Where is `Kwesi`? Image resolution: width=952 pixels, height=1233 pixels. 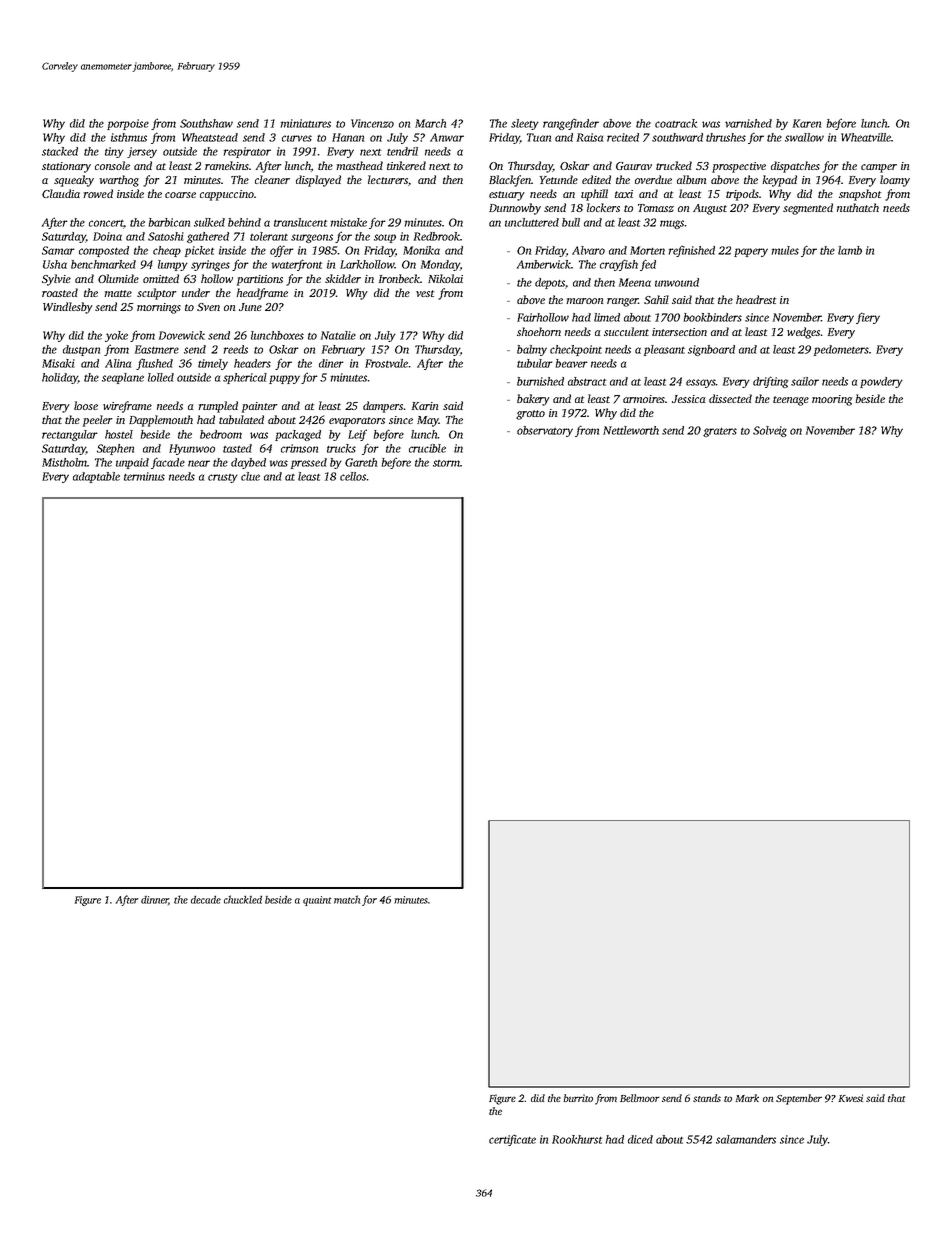
Kwesi is located at coordinates (851, 1098).
